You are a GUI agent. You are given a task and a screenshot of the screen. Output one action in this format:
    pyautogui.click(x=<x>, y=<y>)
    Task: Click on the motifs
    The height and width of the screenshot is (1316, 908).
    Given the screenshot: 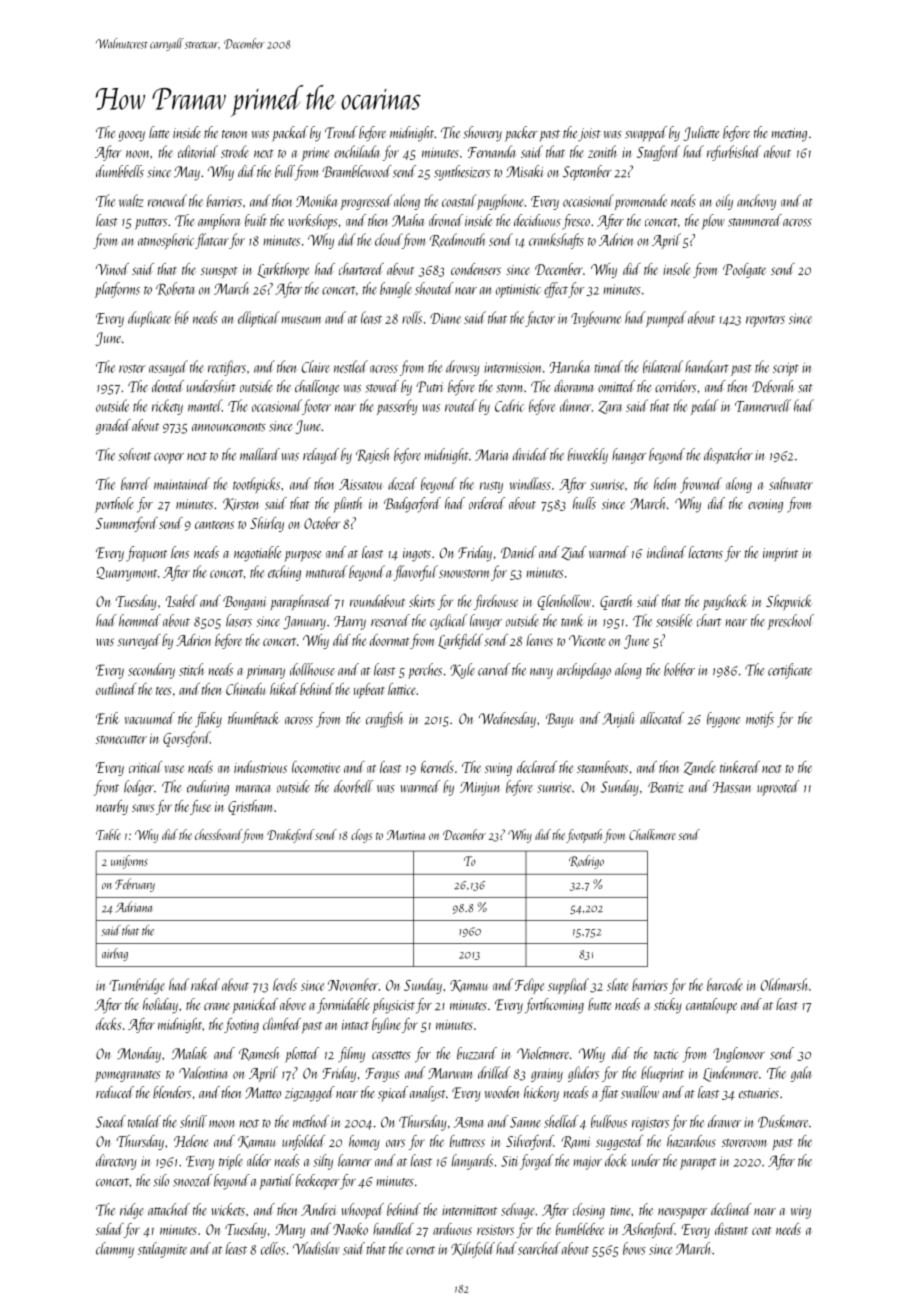 What is the action you would take?
    pyautogui.click(x=760, y=720)
